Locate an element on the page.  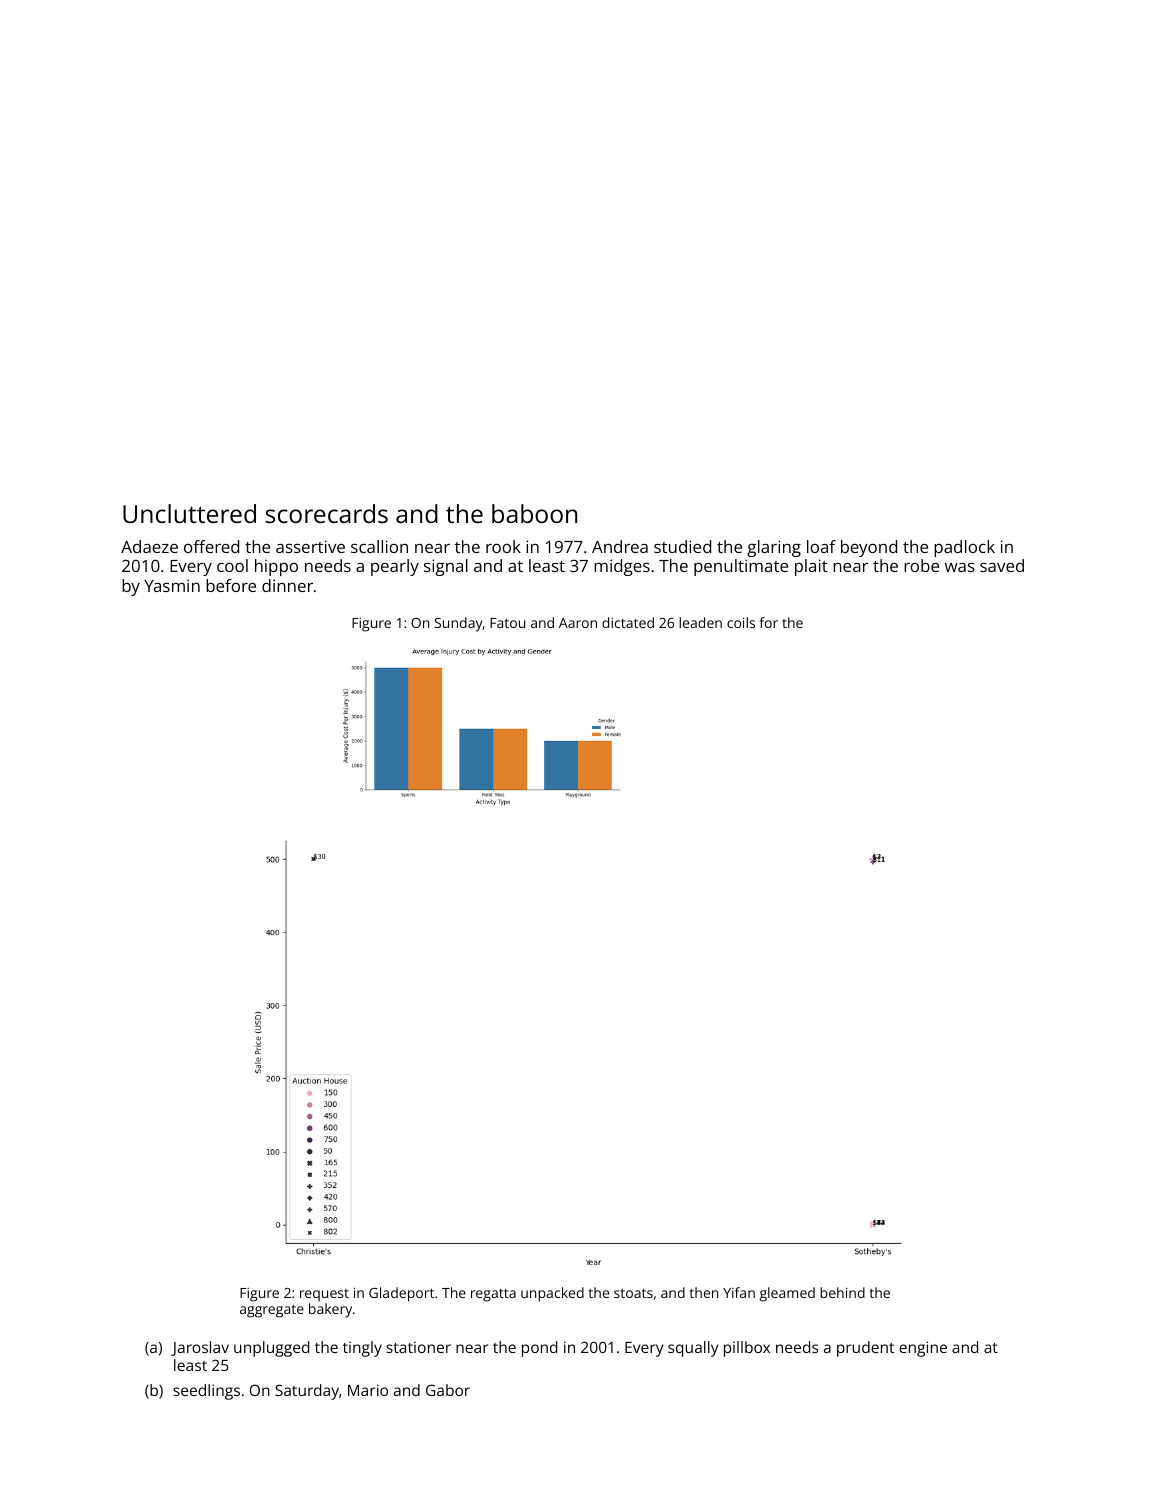
gleamed is located at coordinates (787, 1294).
